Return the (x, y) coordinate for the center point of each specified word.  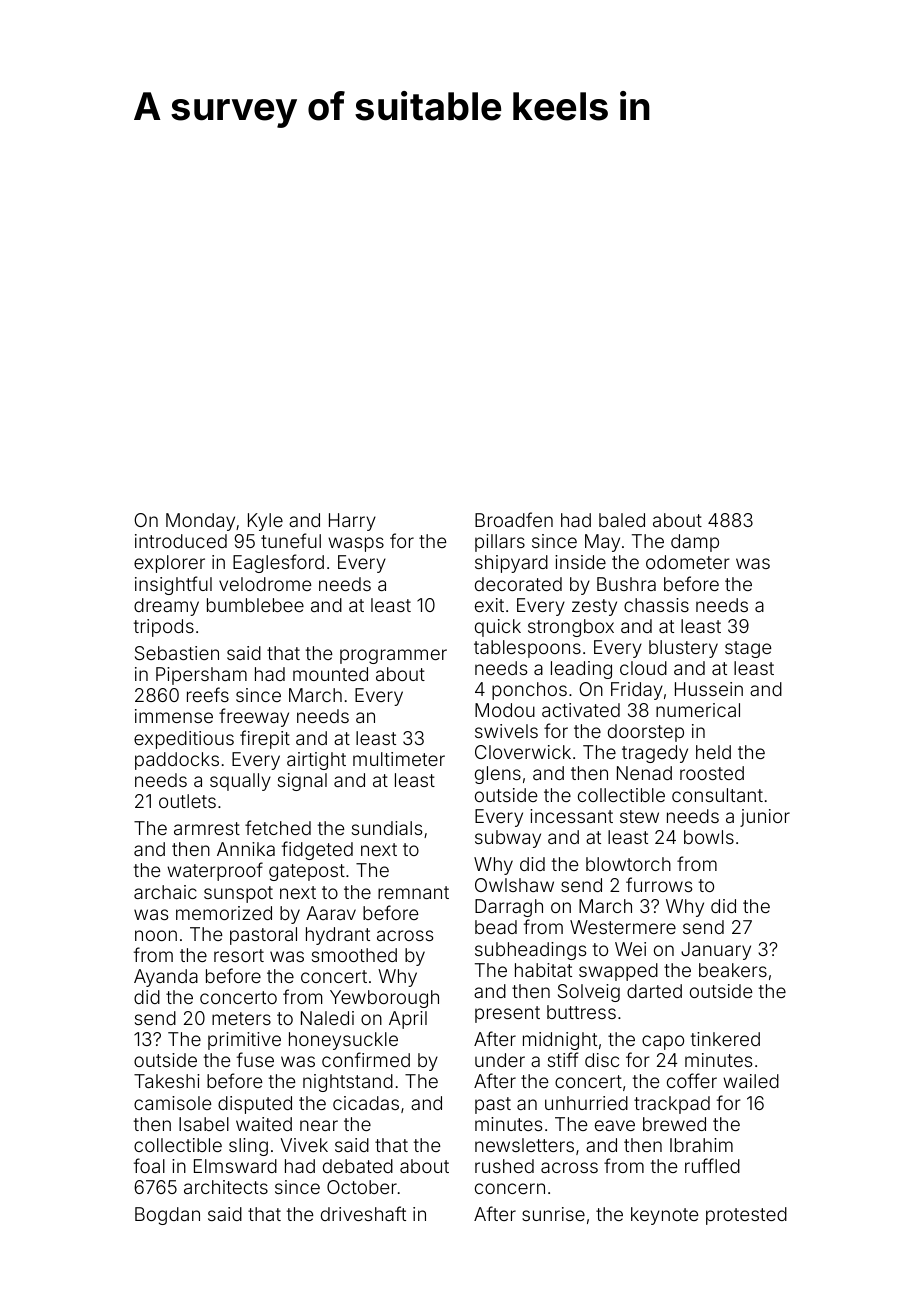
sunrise (553, 1214)
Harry (352, 522)
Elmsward (235, 1166)
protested (746, 1216)
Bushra (626, 584)
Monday (200, 522)
